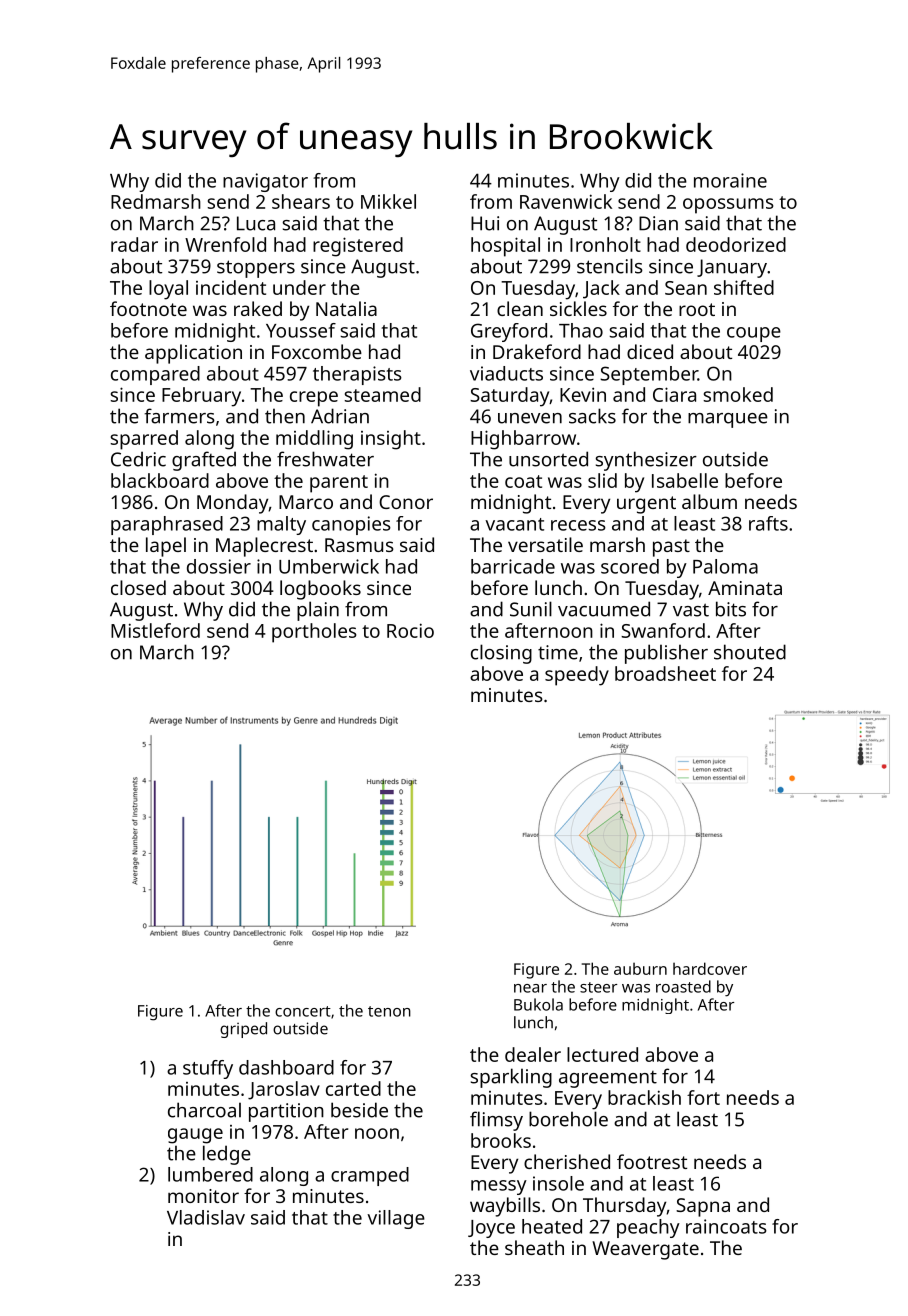  What do you see at coordinates (750, 652) in the document?
I see `shouted` at bounding box center [750, 652].
